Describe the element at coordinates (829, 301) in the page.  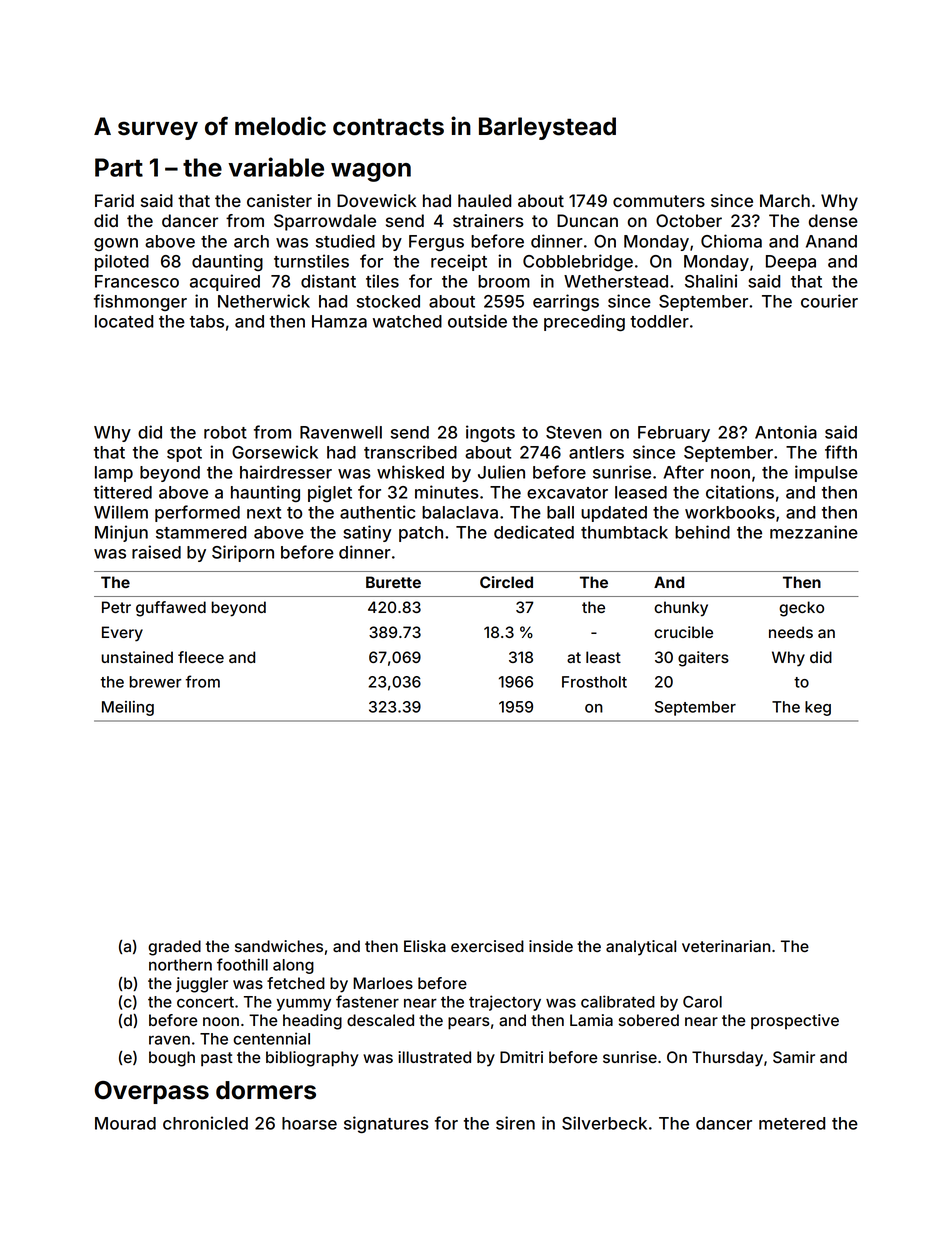
I see `courier` at that location.
